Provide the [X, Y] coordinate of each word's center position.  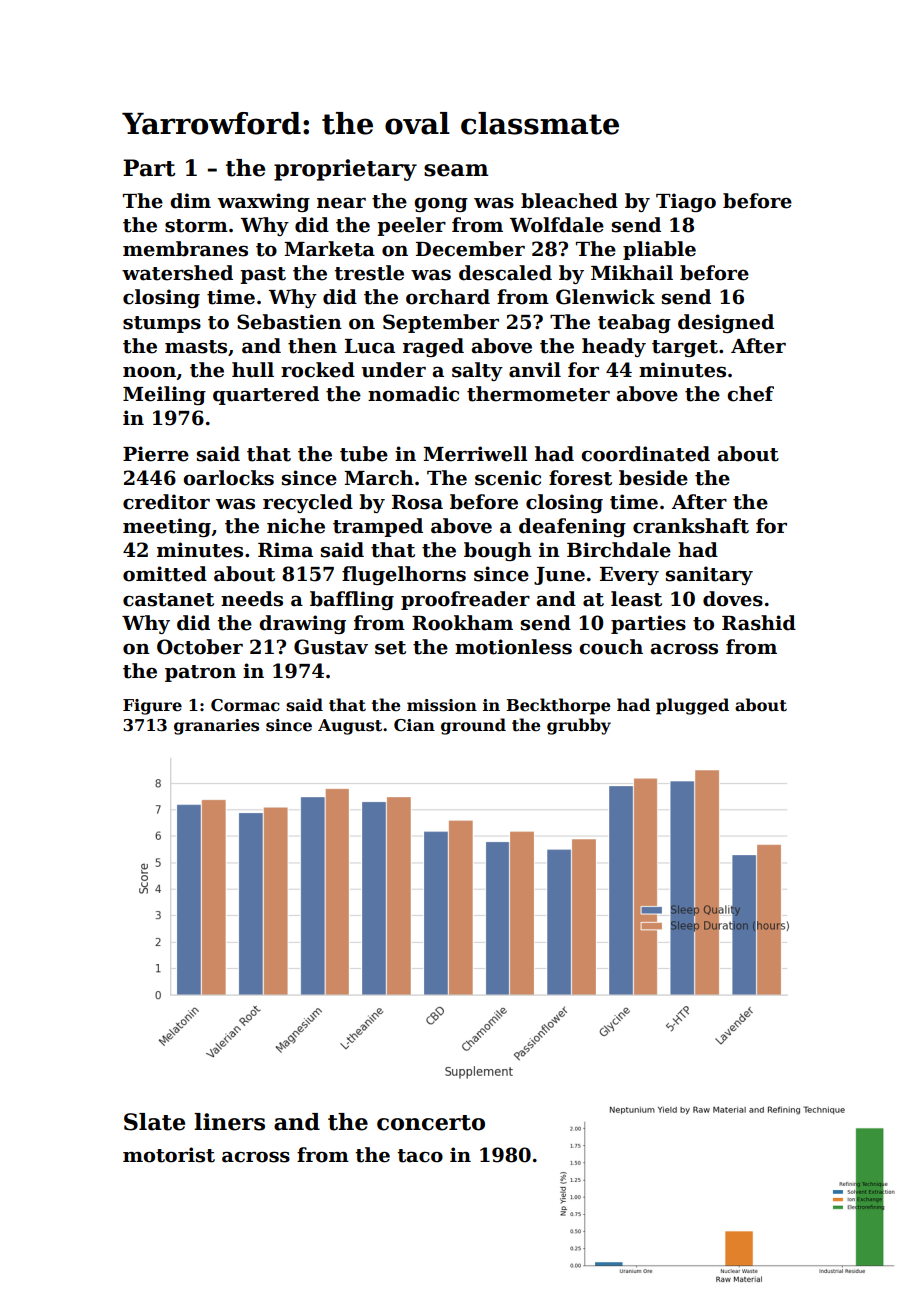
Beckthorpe [558, 706]
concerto [431, 1123]
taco [420, 1156]
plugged [692, 706]
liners [229, 1122]
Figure [152, 707]
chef [750, 394]
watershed [177, 273]
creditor [166, 502]
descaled [505, 273]
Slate [154, 1122]
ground [473, 726]
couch [611, 647]
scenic [508, 478]
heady [614, 347]
